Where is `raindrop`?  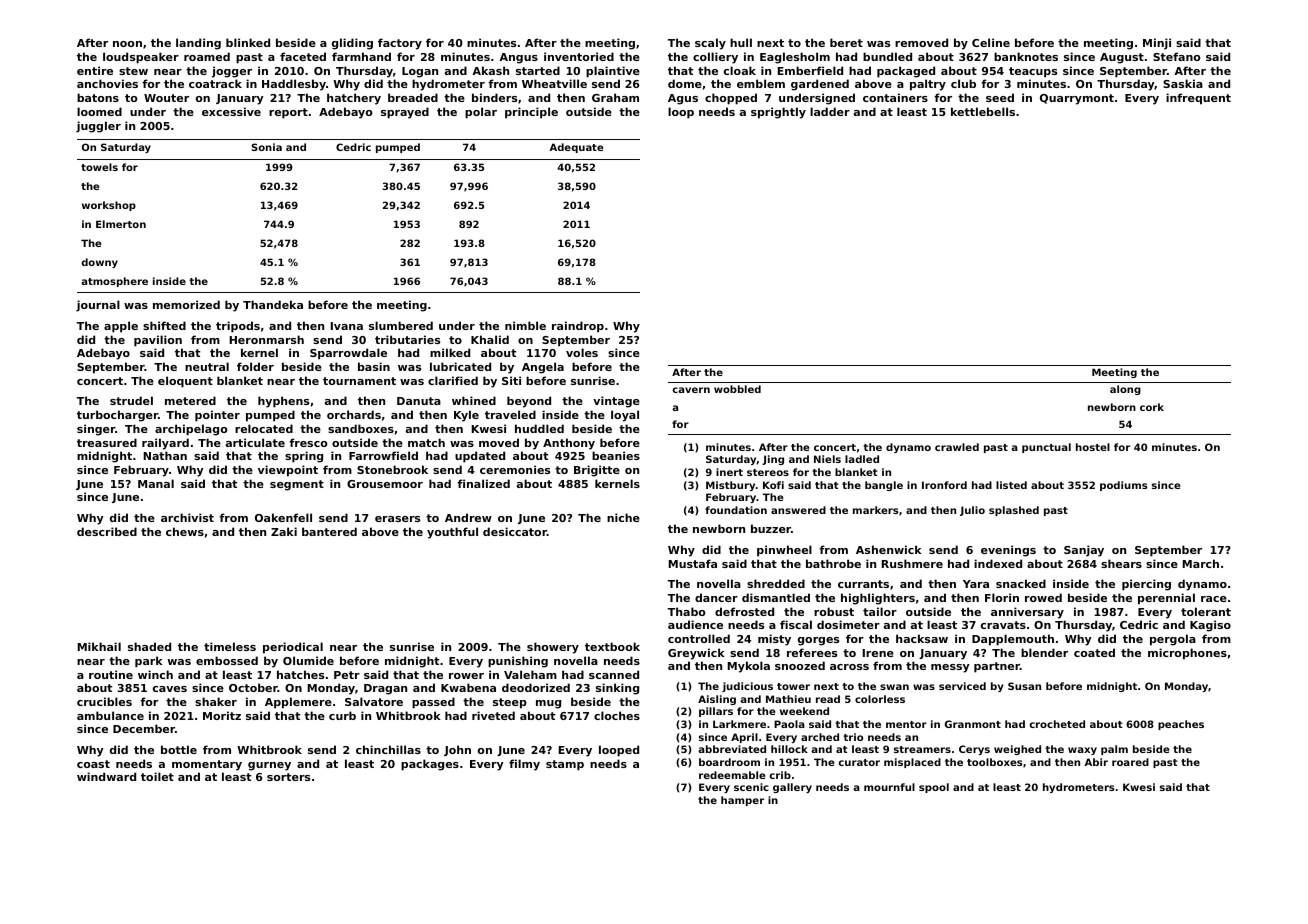 raindrop is located at coordinates (578, 327).
